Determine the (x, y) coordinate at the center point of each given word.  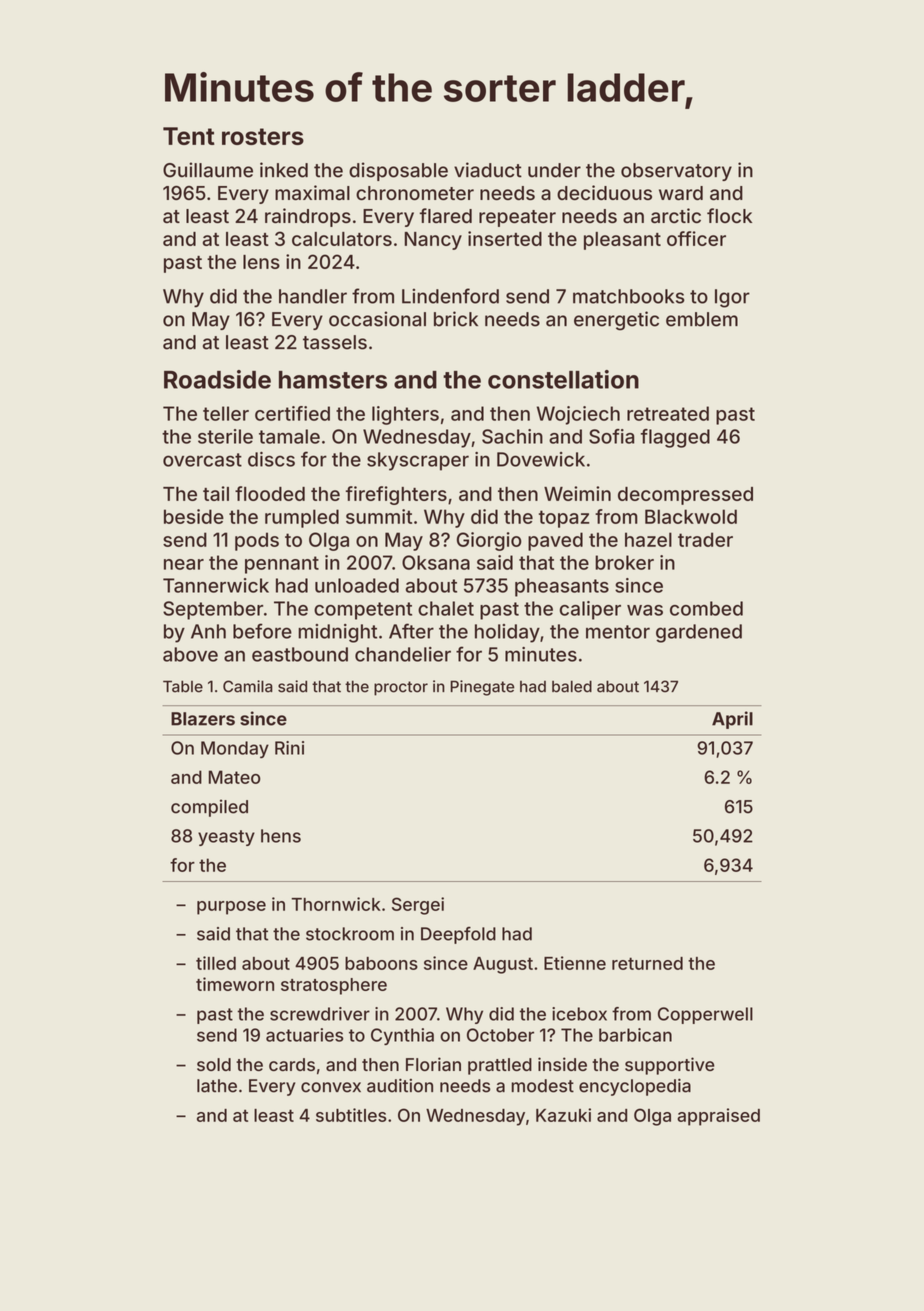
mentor (618, 632)
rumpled (302, 518)
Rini (289, 748)
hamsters (333, 380)
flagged (675, 438)
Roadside (217, 379)
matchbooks (629, 296)
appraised (718, 1117)
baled (572, 686)
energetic (616, 321)
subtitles (351, 1115)
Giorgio (489, 541)
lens (261, 262)
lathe (217, 1086)
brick (456, 319)
